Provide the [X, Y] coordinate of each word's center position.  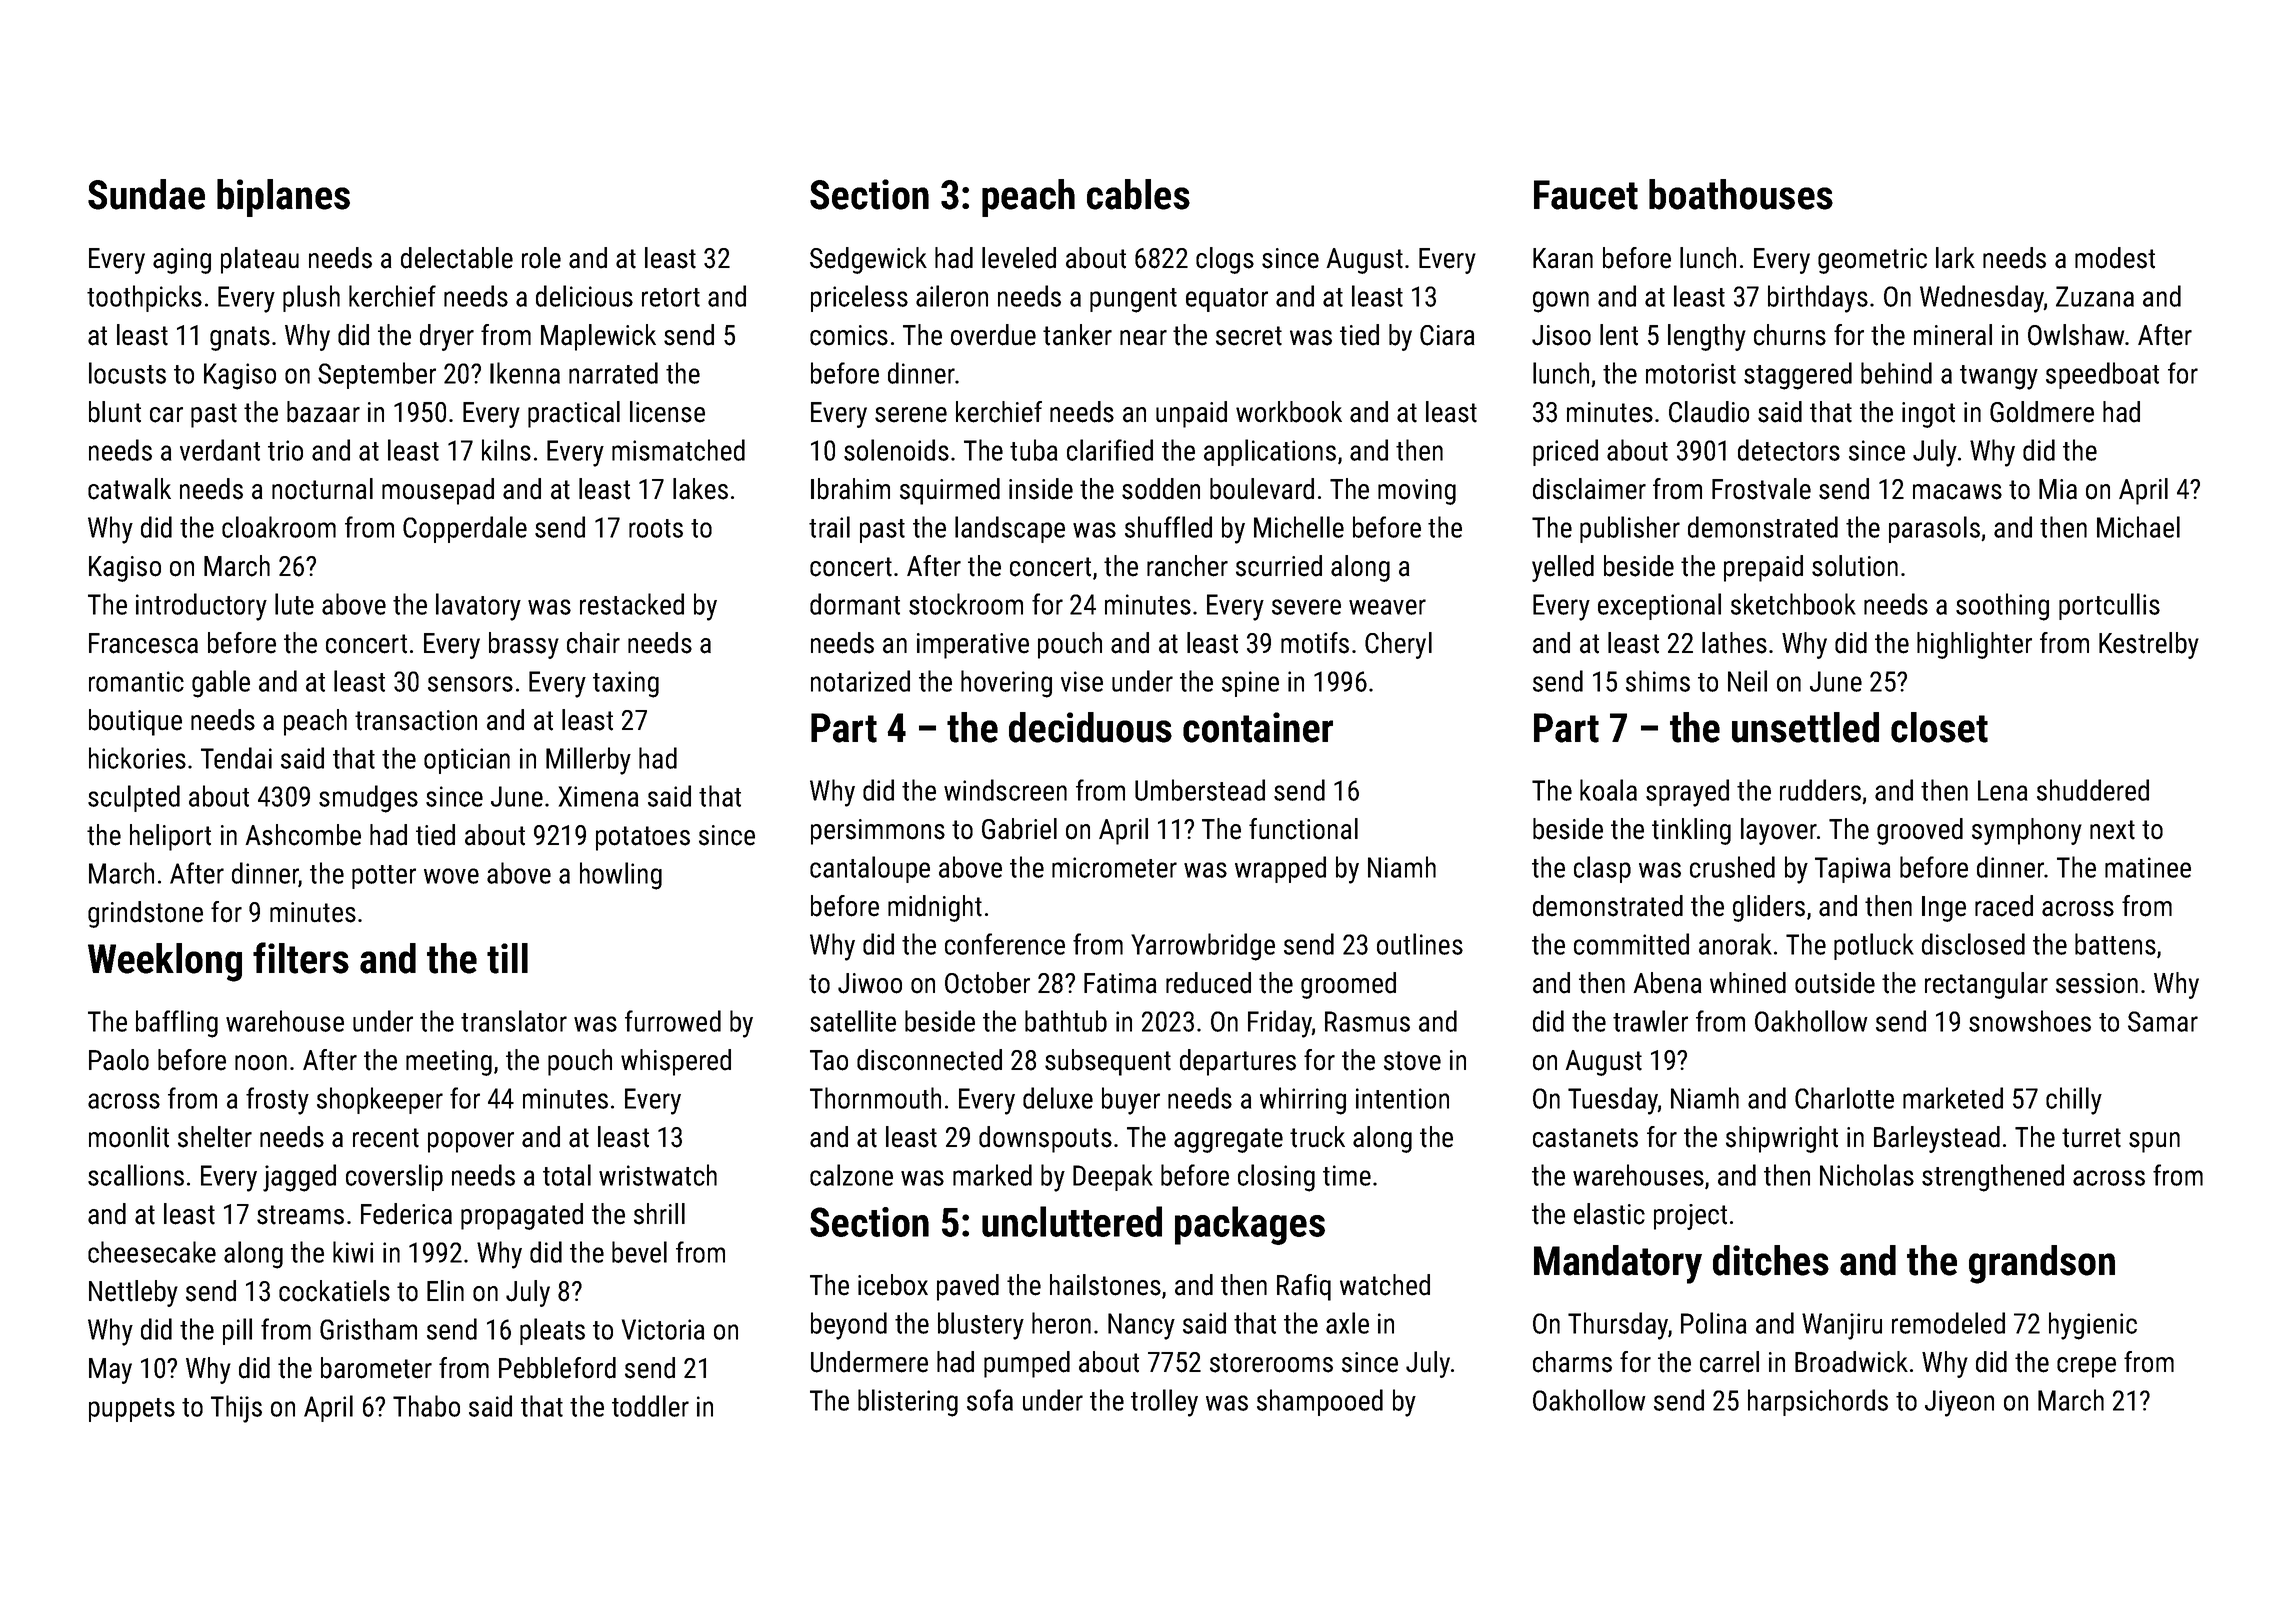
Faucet [1586, 195]
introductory [201, 607]
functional [1303, 829]
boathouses [1741, 194]
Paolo [119, 1060]
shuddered [2093, 790]
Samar [2163, 1021]
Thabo [426, 1406]
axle [1347, 1323]
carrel [1729, 1362]
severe [1306, 607]
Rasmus [1367, 1021]
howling [621, 876]
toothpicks [144, 298]
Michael [2138, 527]
